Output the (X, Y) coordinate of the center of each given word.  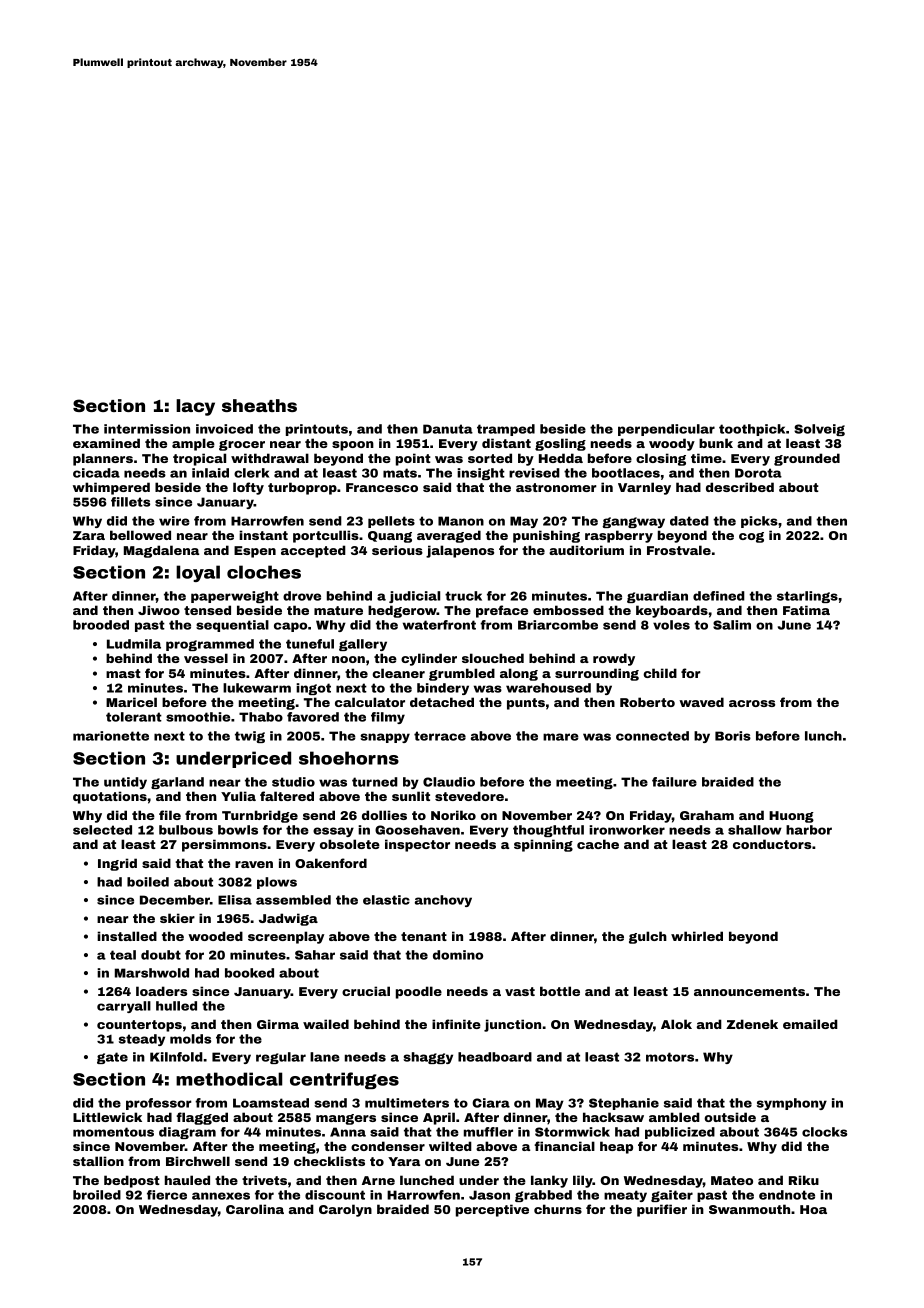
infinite (456, 1024)
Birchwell (198, 1161)
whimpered (111, 488)
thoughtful (548, 831)
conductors (772, 844)
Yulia (238, 796)
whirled (697, 936)
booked (249, 973)
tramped (506, 430)
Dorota (758, 473)
